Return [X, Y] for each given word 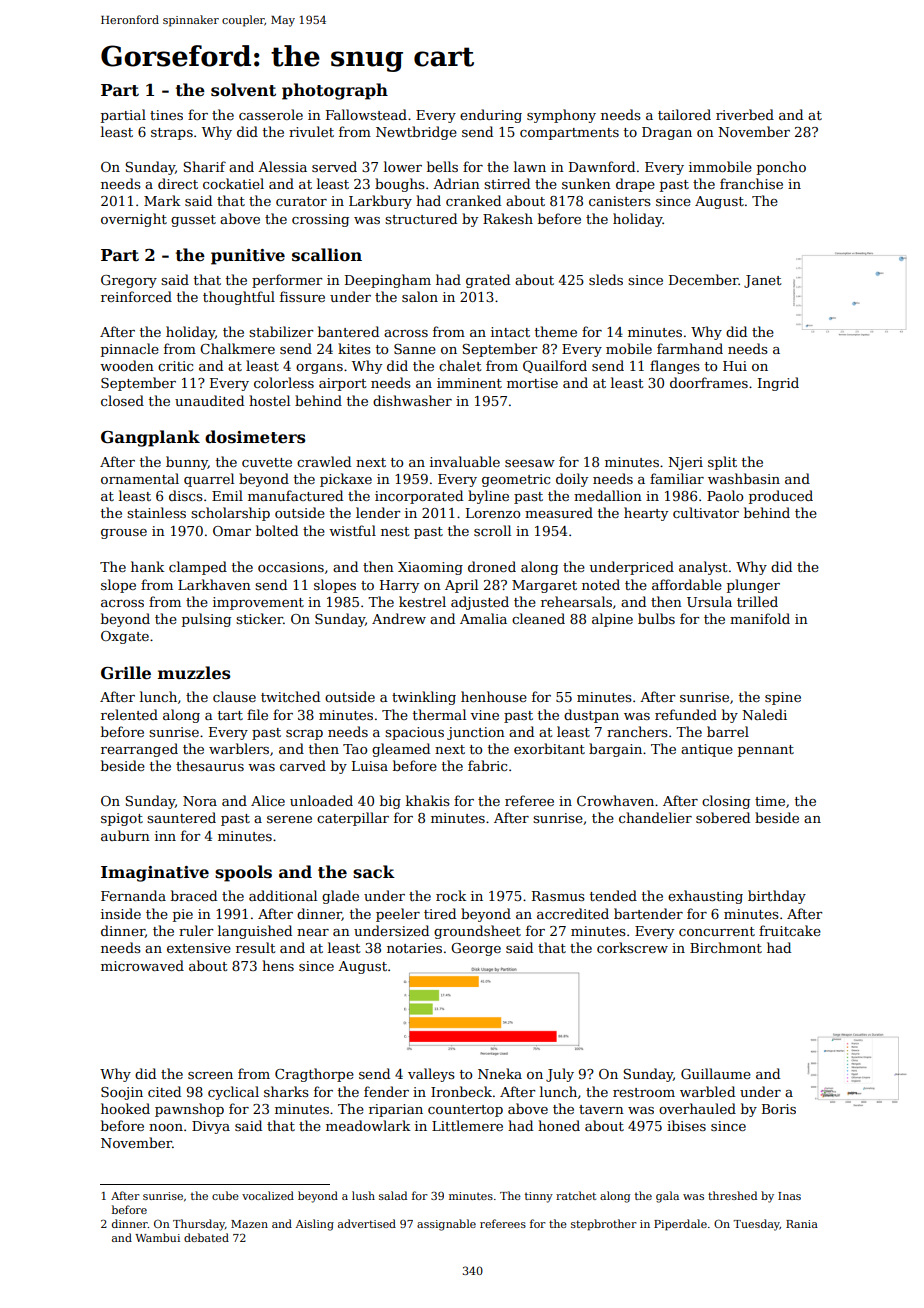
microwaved [142, 965]
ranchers [637, 731]
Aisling [315, 1225]
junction [476, 733]
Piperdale [680, 1225]
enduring [491, 116]
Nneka [500, 1073]
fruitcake [790, 930]
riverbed [745, 114]
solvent [243, 90]
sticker [259, 618]
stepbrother [603, 1225]
